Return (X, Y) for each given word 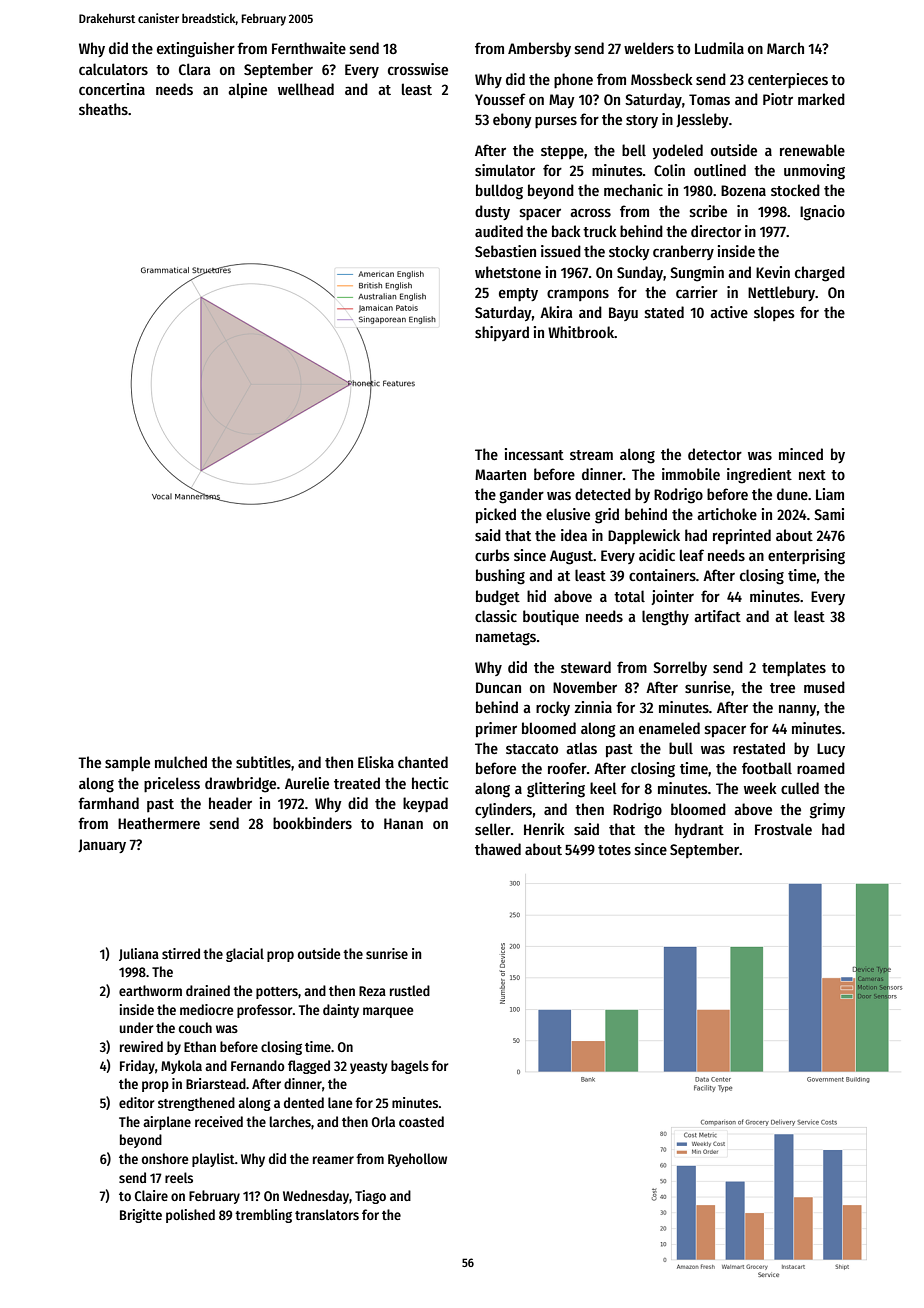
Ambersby (539, 49)
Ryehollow (417, 1160)
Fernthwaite (309, 48)
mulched (181, 762)
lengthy (665, 618)
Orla (383, 1121)
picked (496, 515)
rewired (141, 1046)
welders (649, 48)
